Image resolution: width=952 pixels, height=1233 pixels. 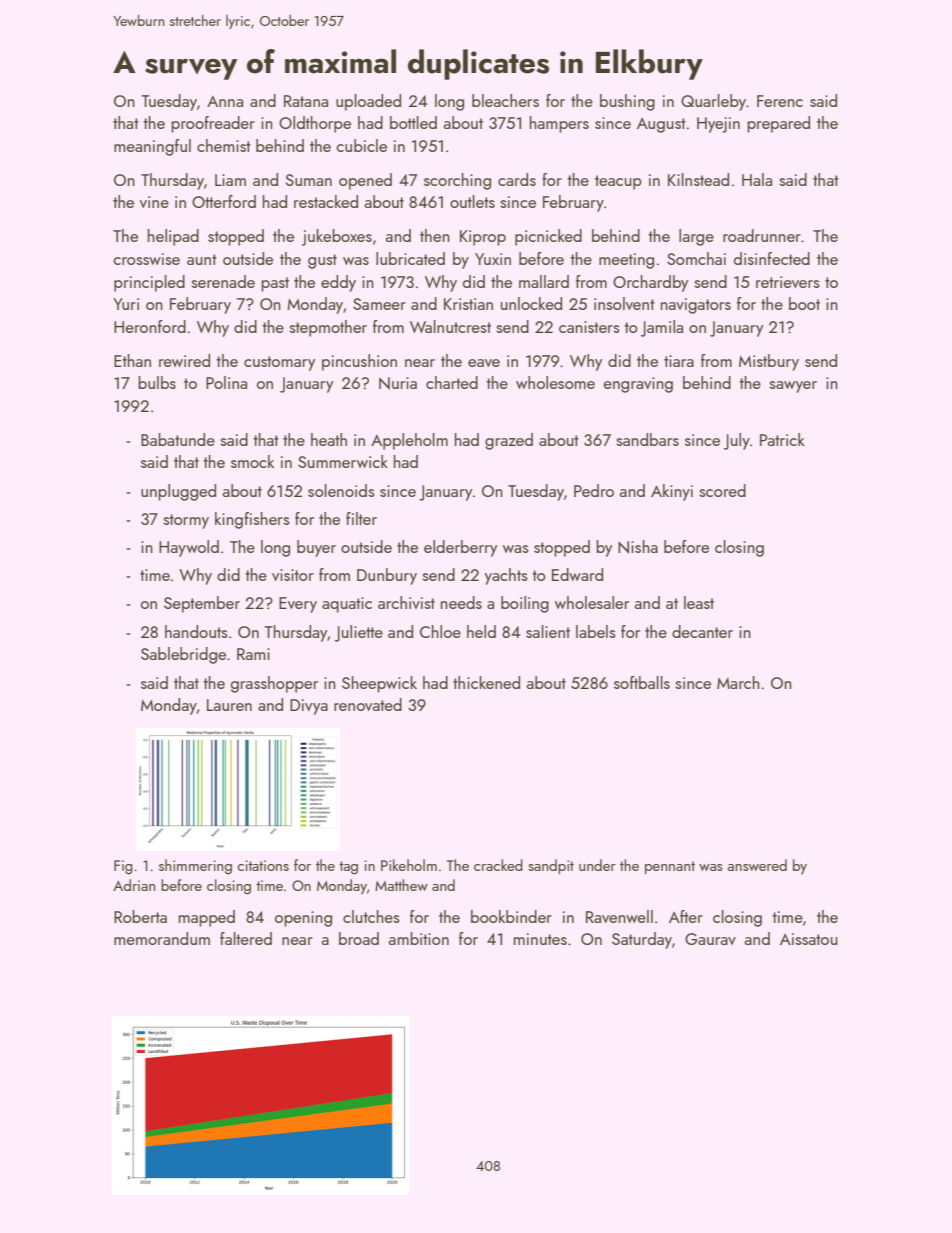 What do you see at coordinates (486, 682) in the screenshot?
I see `thickened` at bounding box center [486, 682].
